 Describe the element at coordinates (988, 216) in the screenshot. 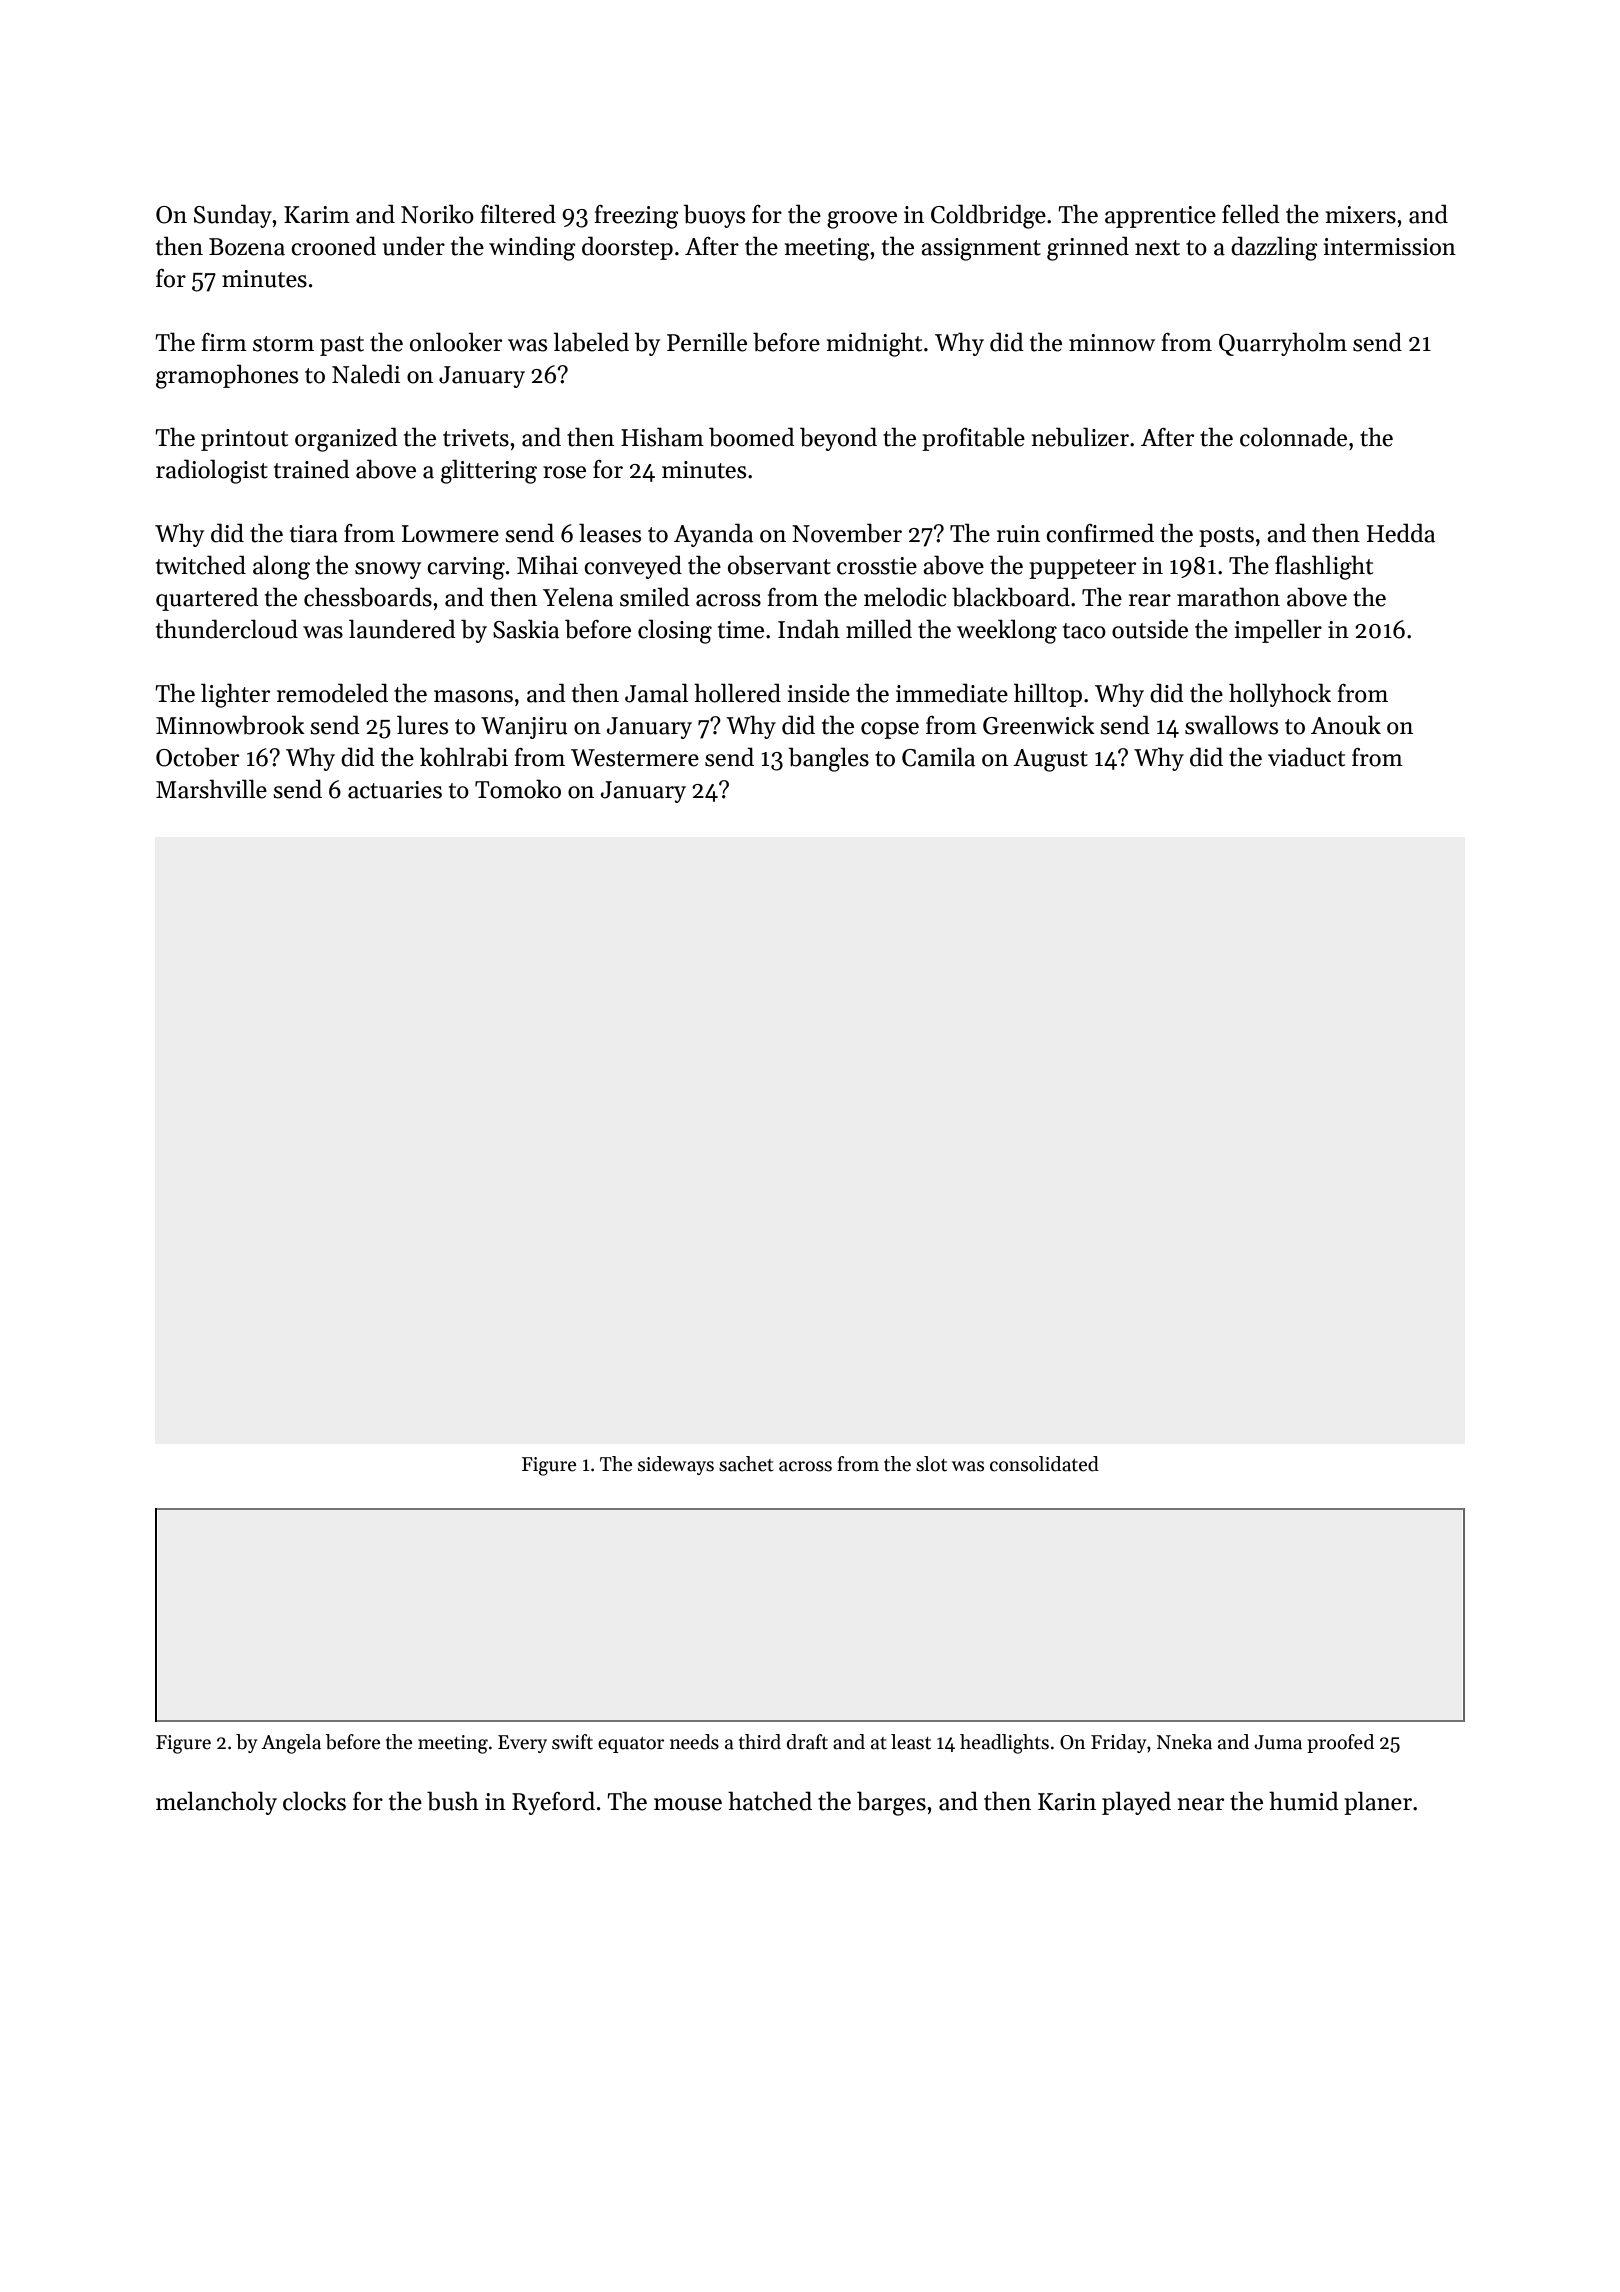

I see `Coldbridge` at that location.
